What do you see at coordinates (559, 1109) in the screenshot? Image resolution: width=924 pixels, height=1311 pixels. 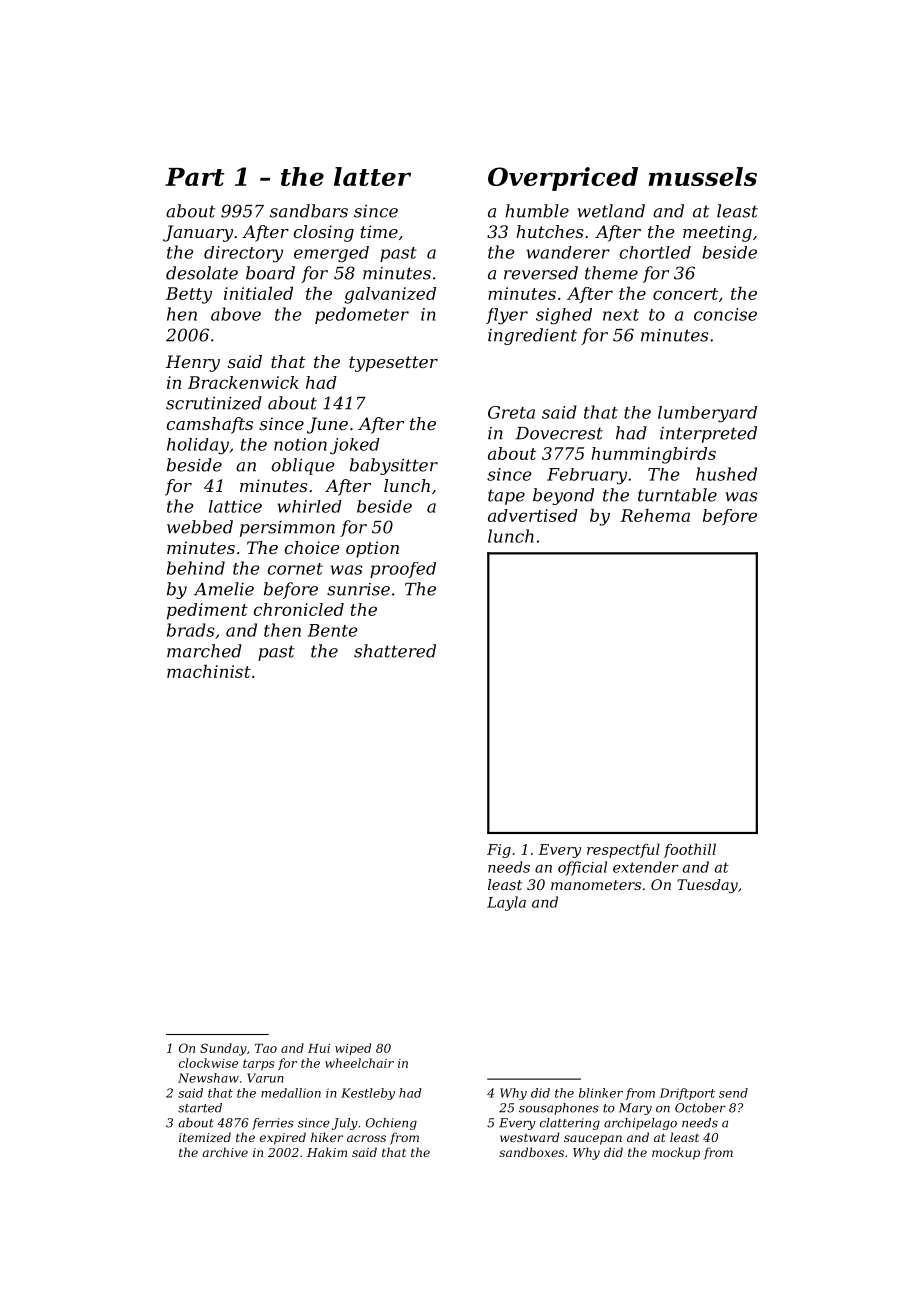 I see `sousaphones` at bounding box center [559, 1109].
